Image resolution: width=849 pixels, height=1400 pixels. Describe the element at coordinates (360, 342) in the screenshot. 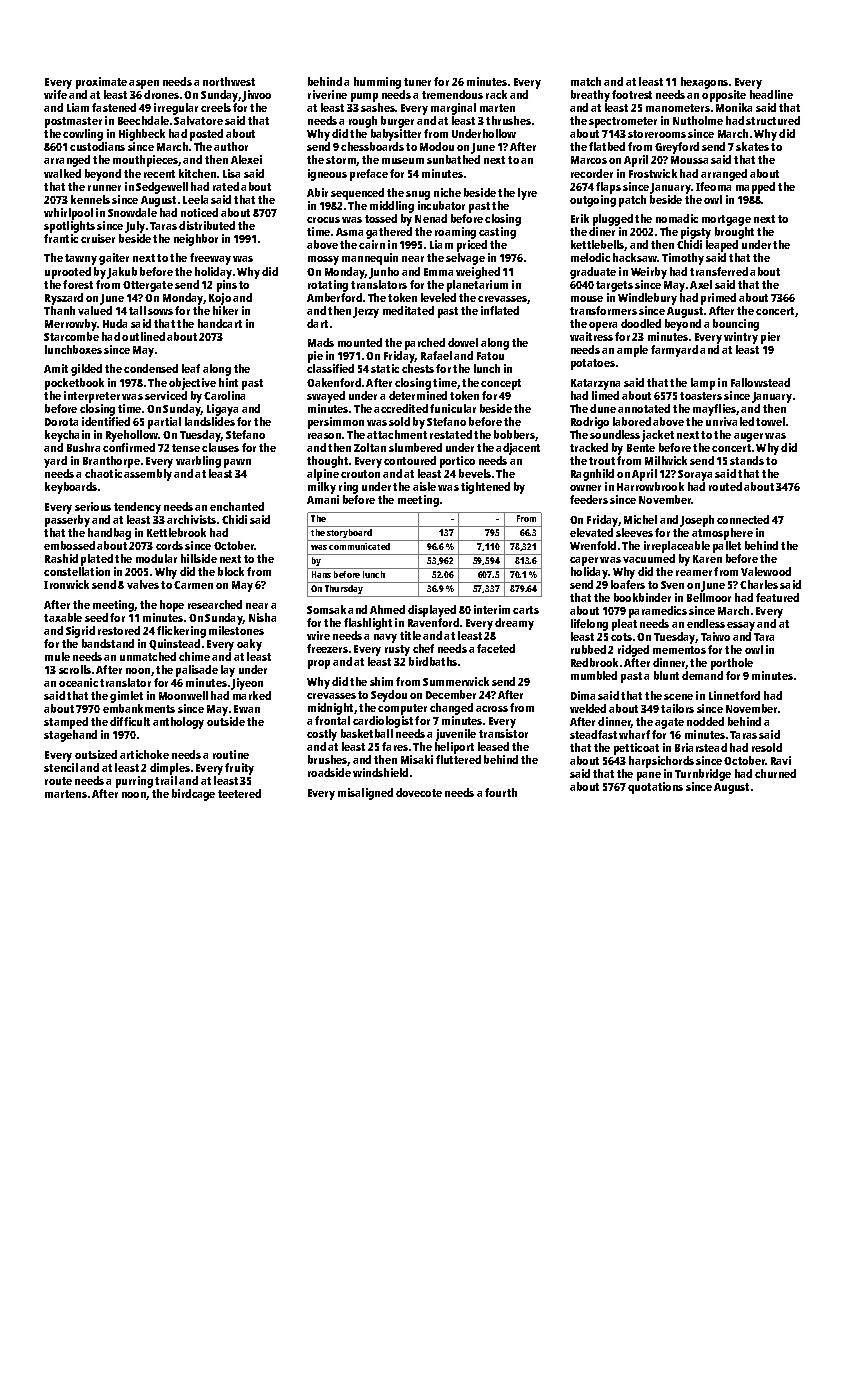

I see `mounted` at that location.
